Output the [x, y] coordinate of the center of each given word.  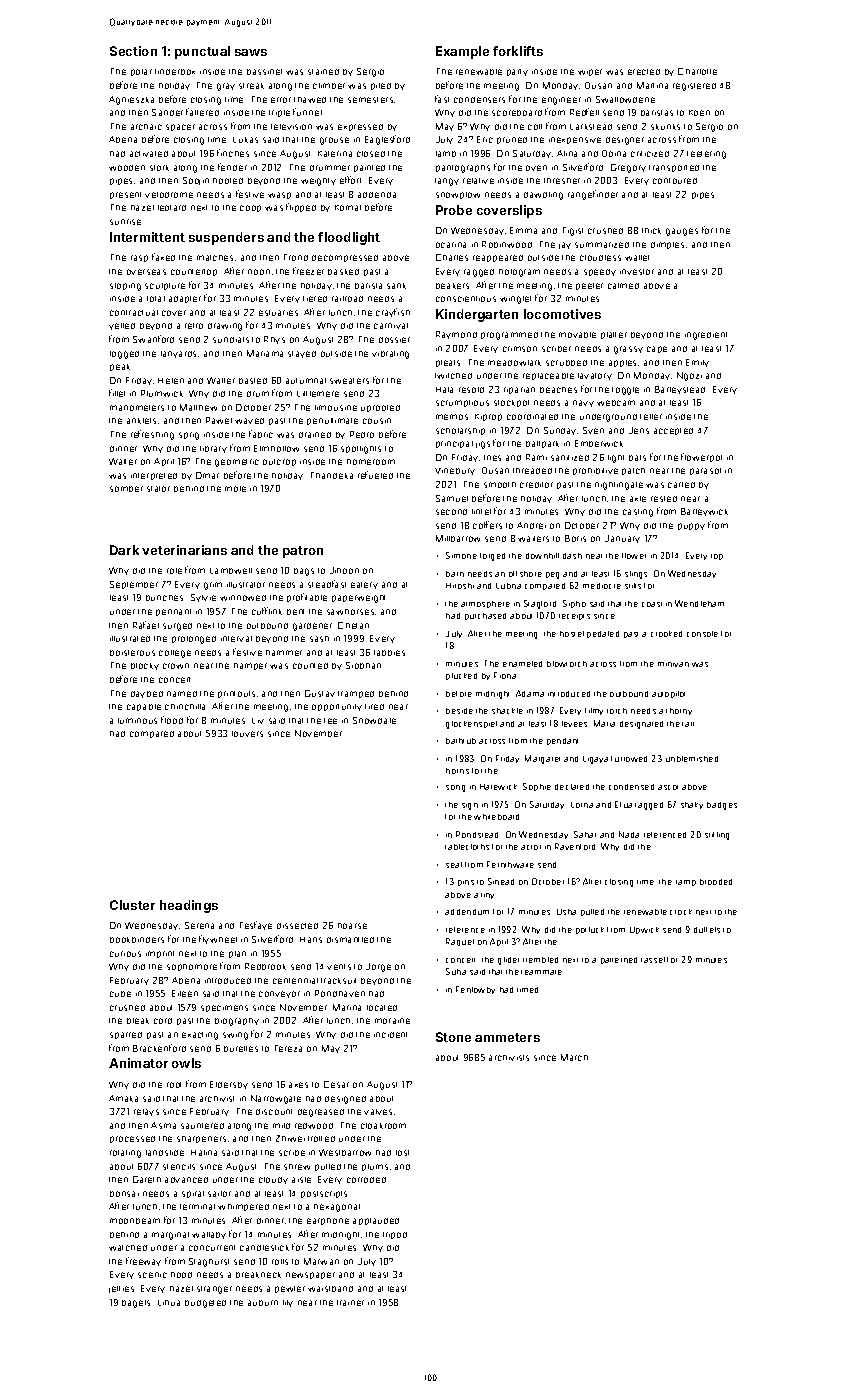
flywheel [218, 939]
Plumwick [162, 393]
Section [133, 51]
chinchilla [185, 707]
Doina [614, 153]
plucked [461, 676]
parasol [705, 471]
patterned [619, 960]
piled [381, 86]
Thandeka [332, 475]
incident [390, 1035]
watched [128, 1248]
